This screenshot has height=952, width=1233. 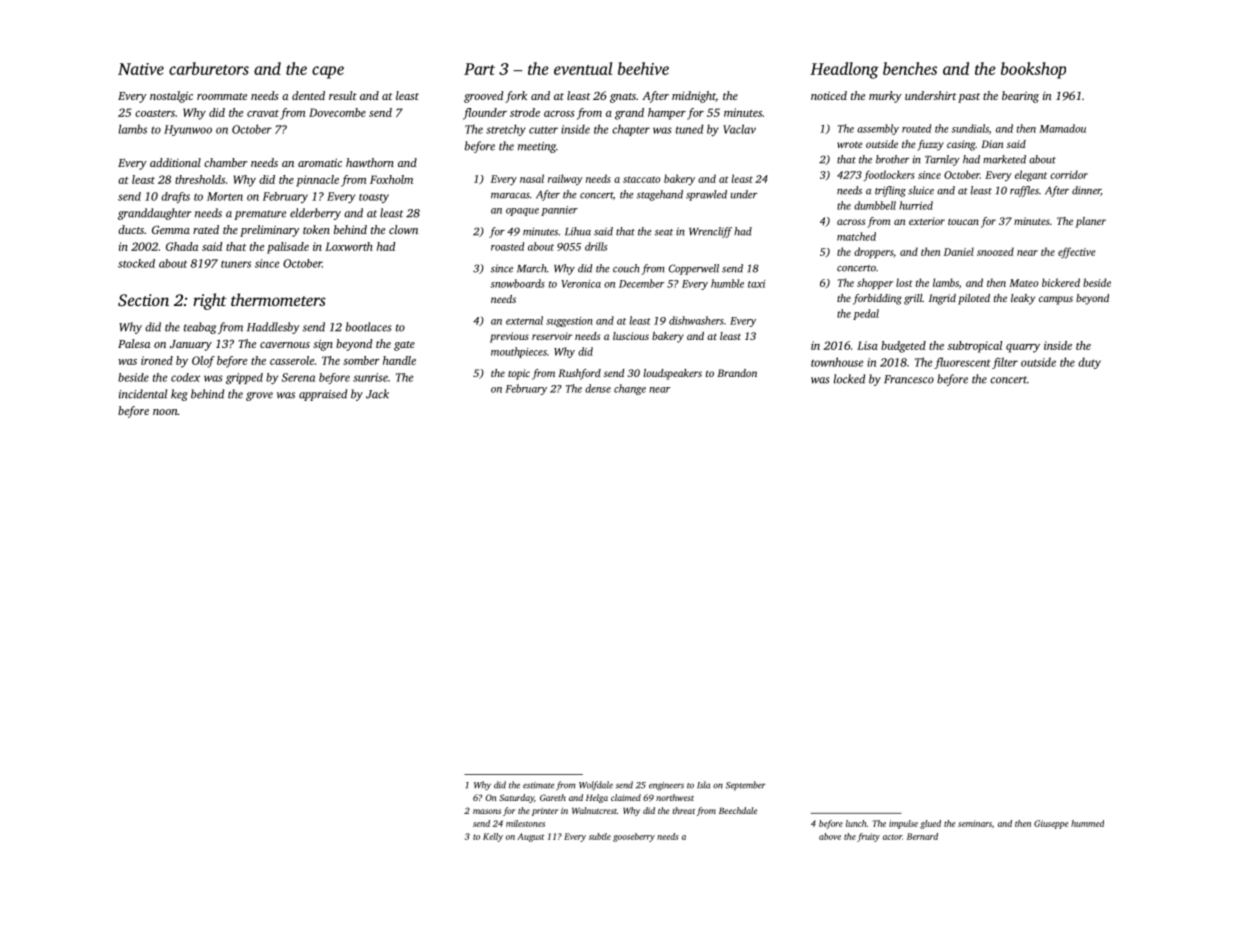 I want to click on Saturday, so click(x=516, y=798).
